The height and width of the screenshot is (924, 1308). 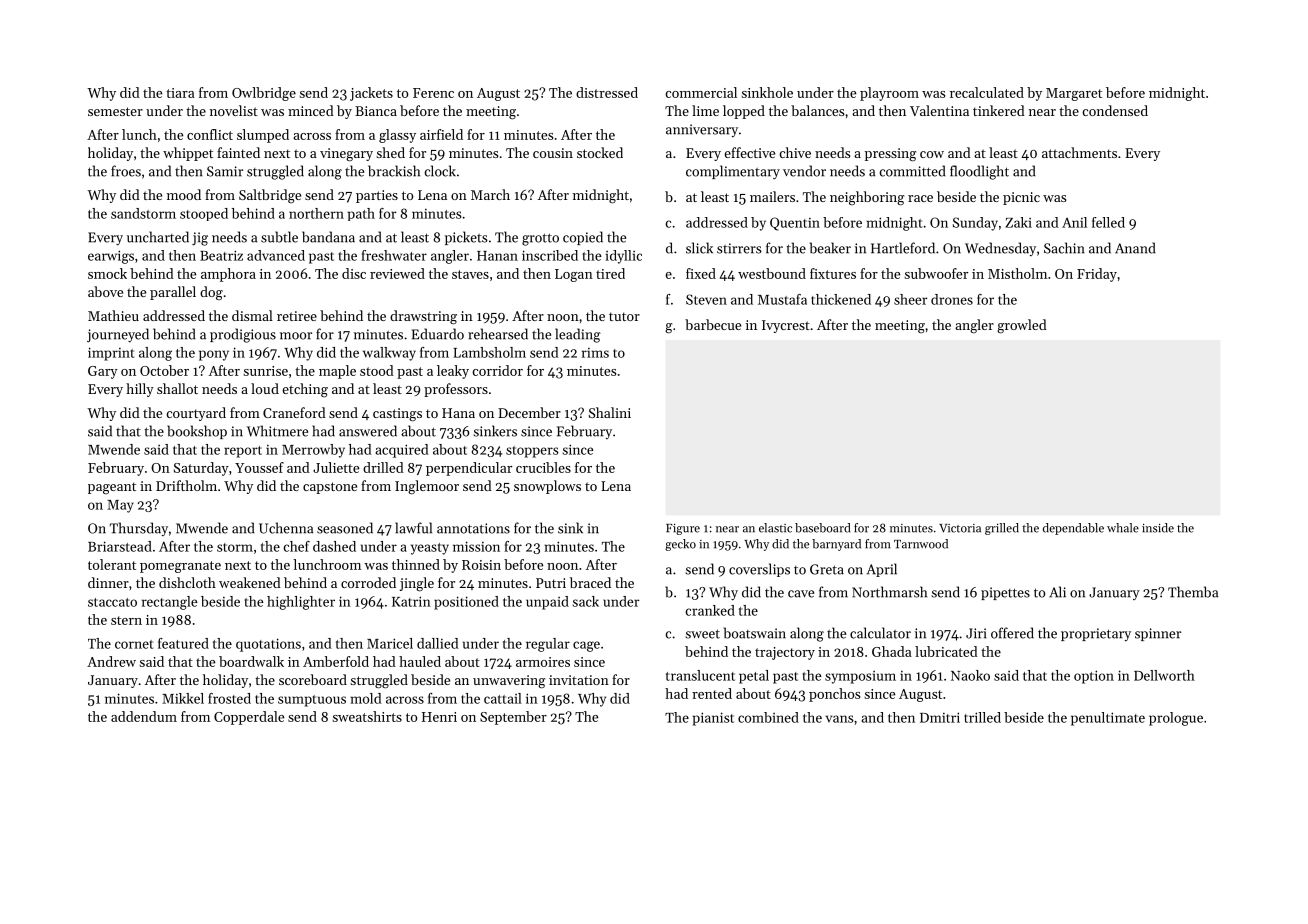 What do you see at coordinates (1176, 719) in the screenshot?
I see `prologue` at bounding box center [1176, 719].
